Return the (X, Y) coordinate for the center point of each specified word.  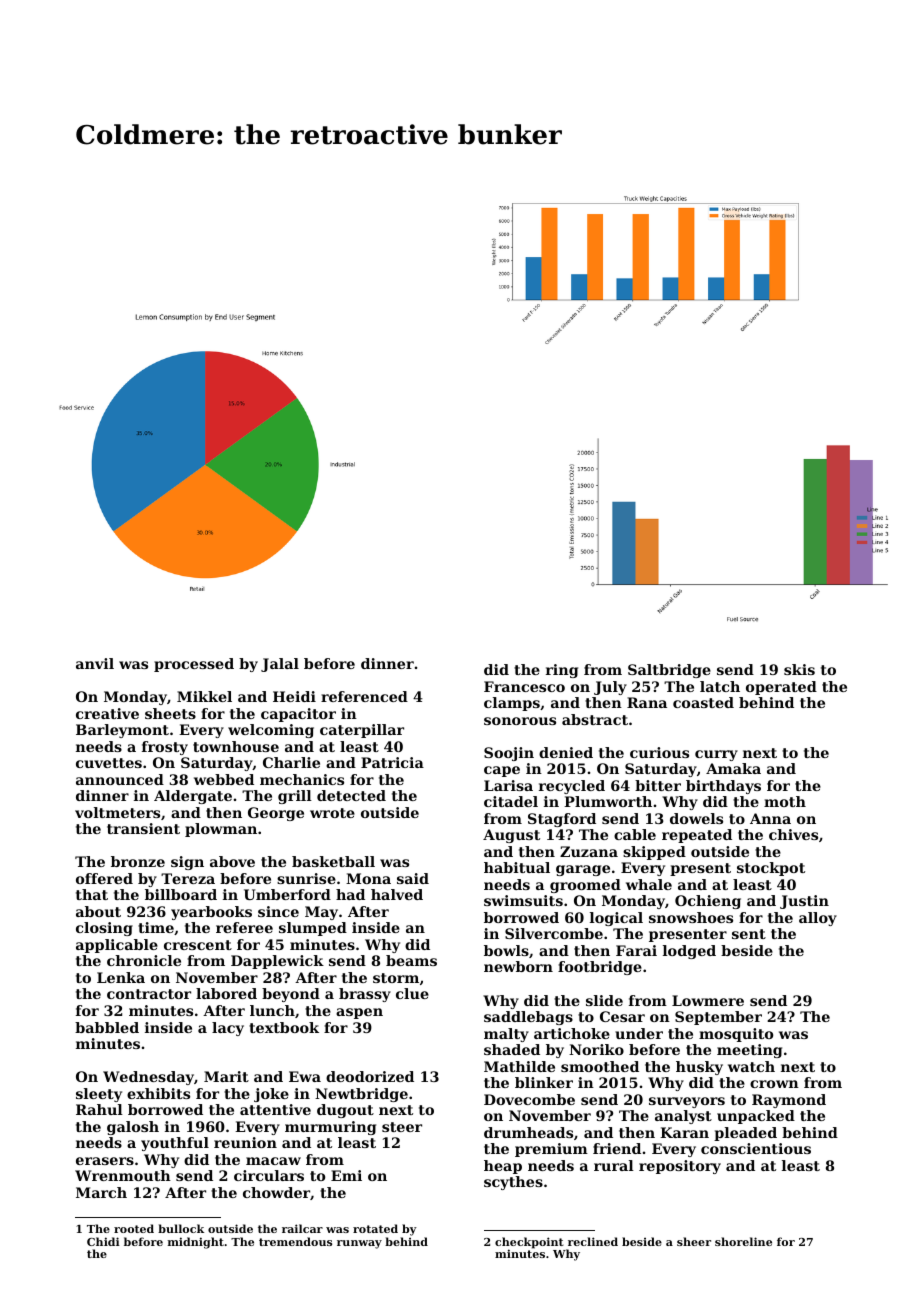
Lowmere (708, 1000)
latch (720, 686)
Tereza (188, 878)
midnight (196, 1243)
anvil (95, 663)
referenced (364, 696)
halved (397, 894)
